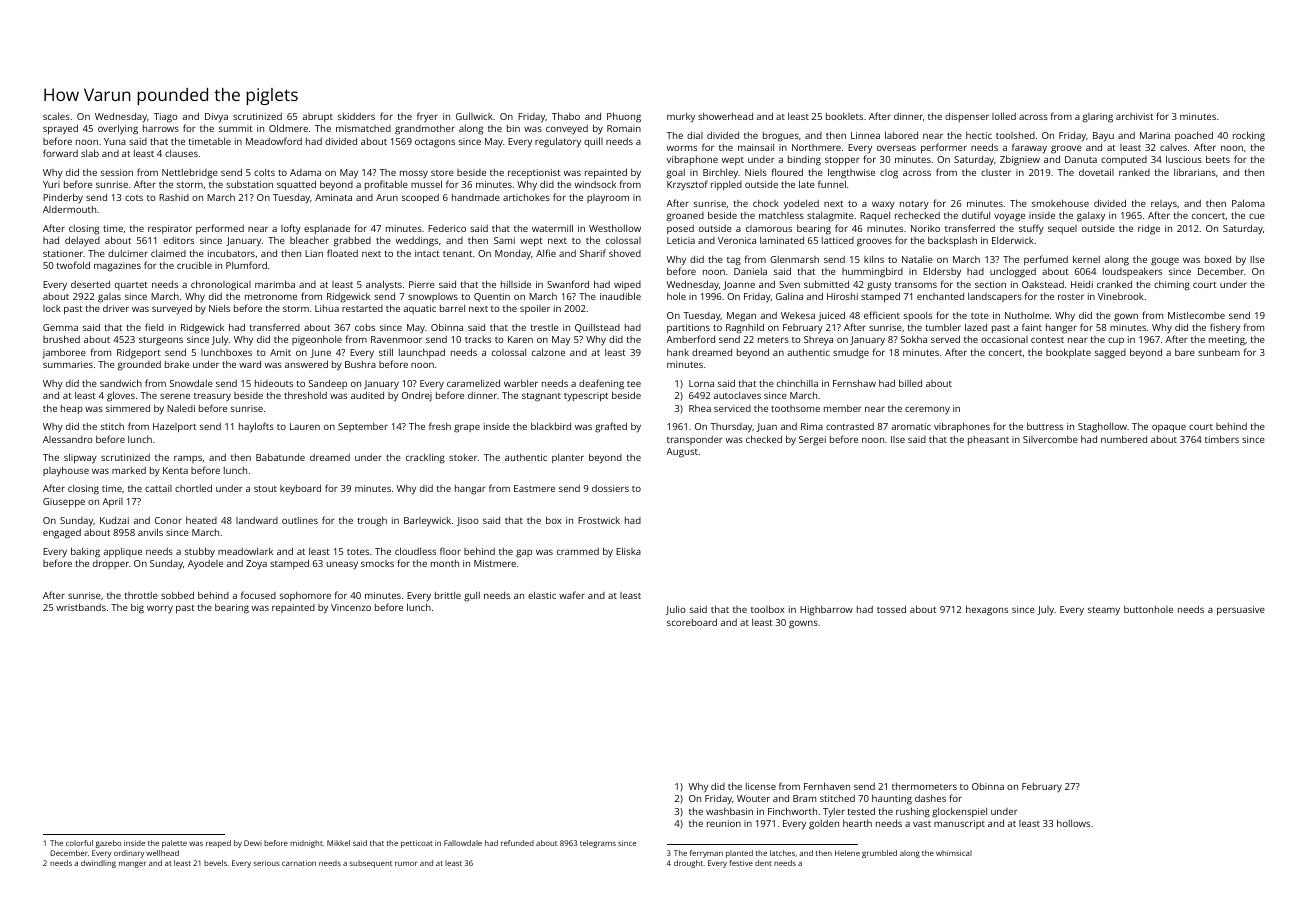  Describe the element at coordinates (996, 172) in the image. I see `cluster` at that location.
